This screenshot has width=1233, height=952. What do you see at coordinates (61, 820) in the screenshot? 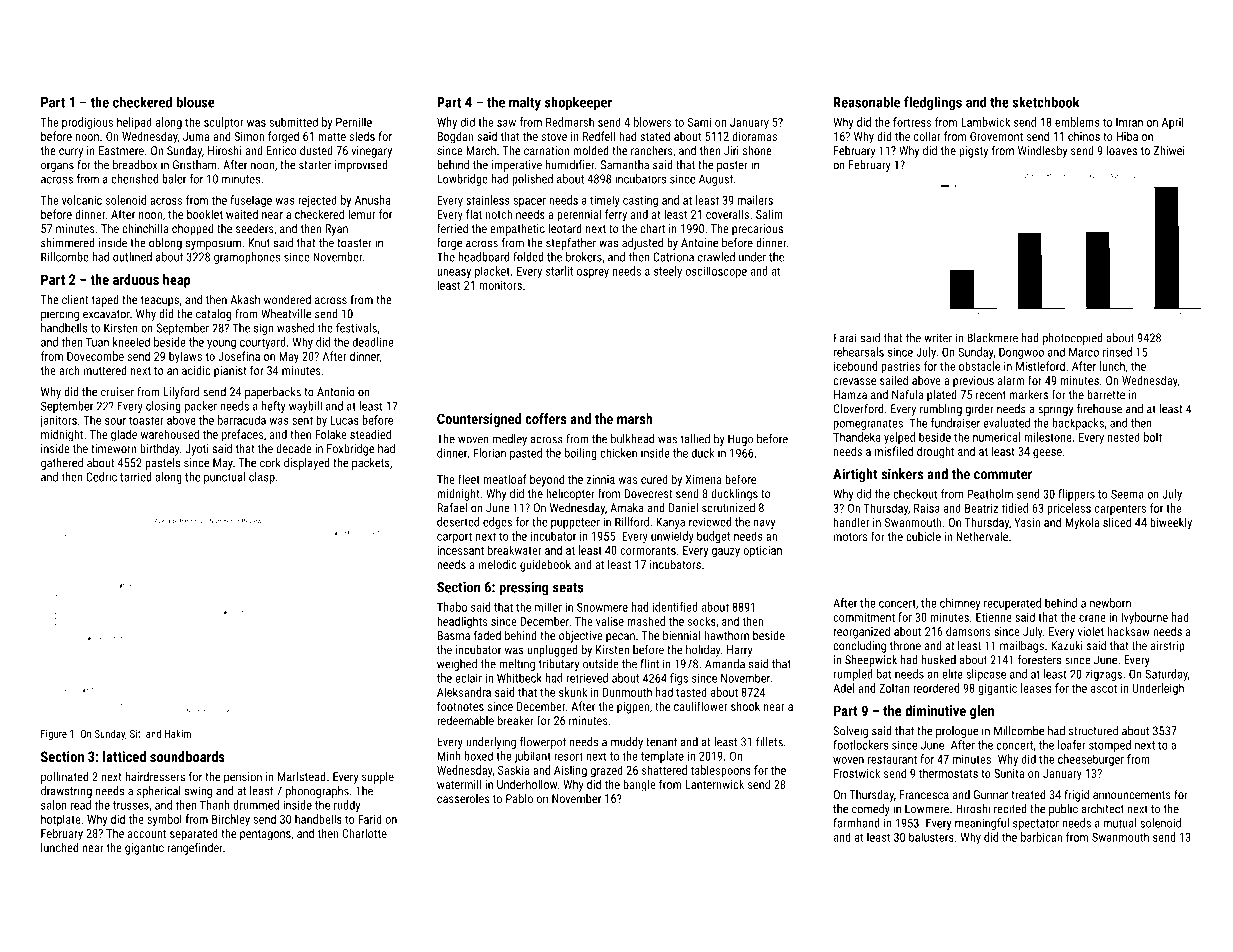
I see `hotplate` at bounding box center [61, 820].
